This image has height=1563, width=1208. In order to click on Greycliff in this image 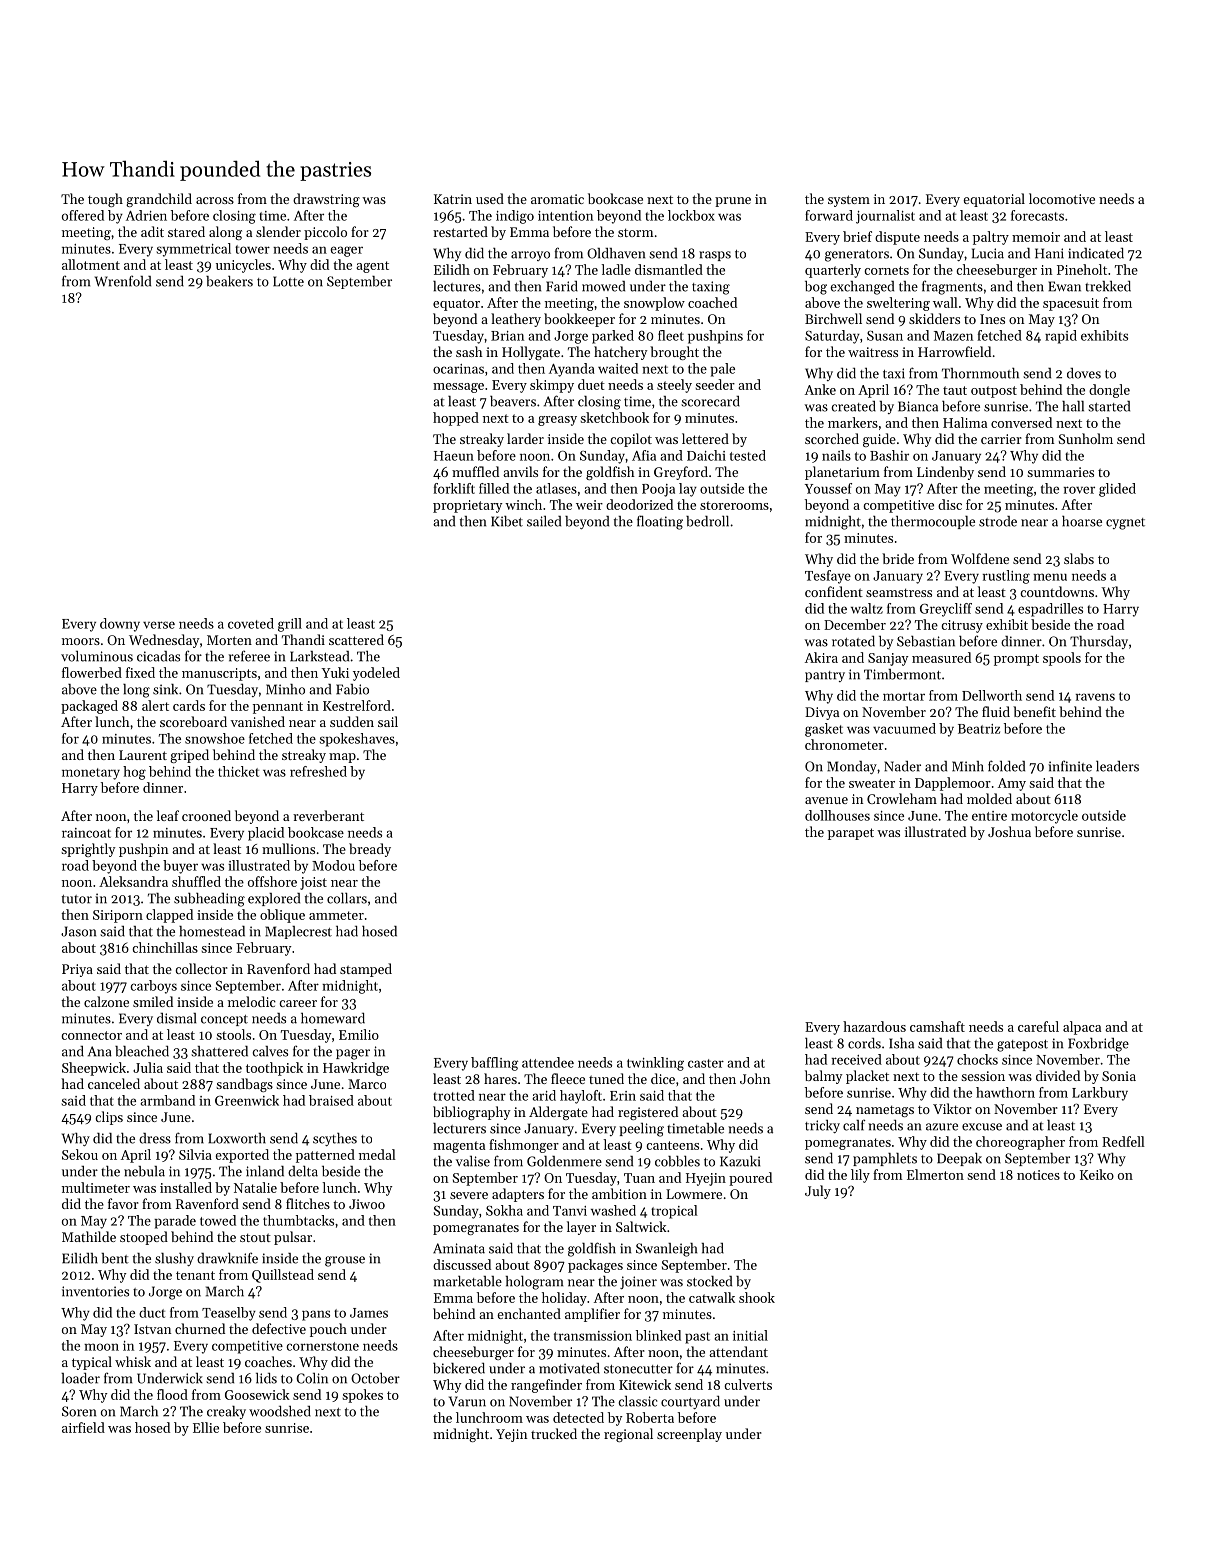, I will do `click(946, 610)`.
